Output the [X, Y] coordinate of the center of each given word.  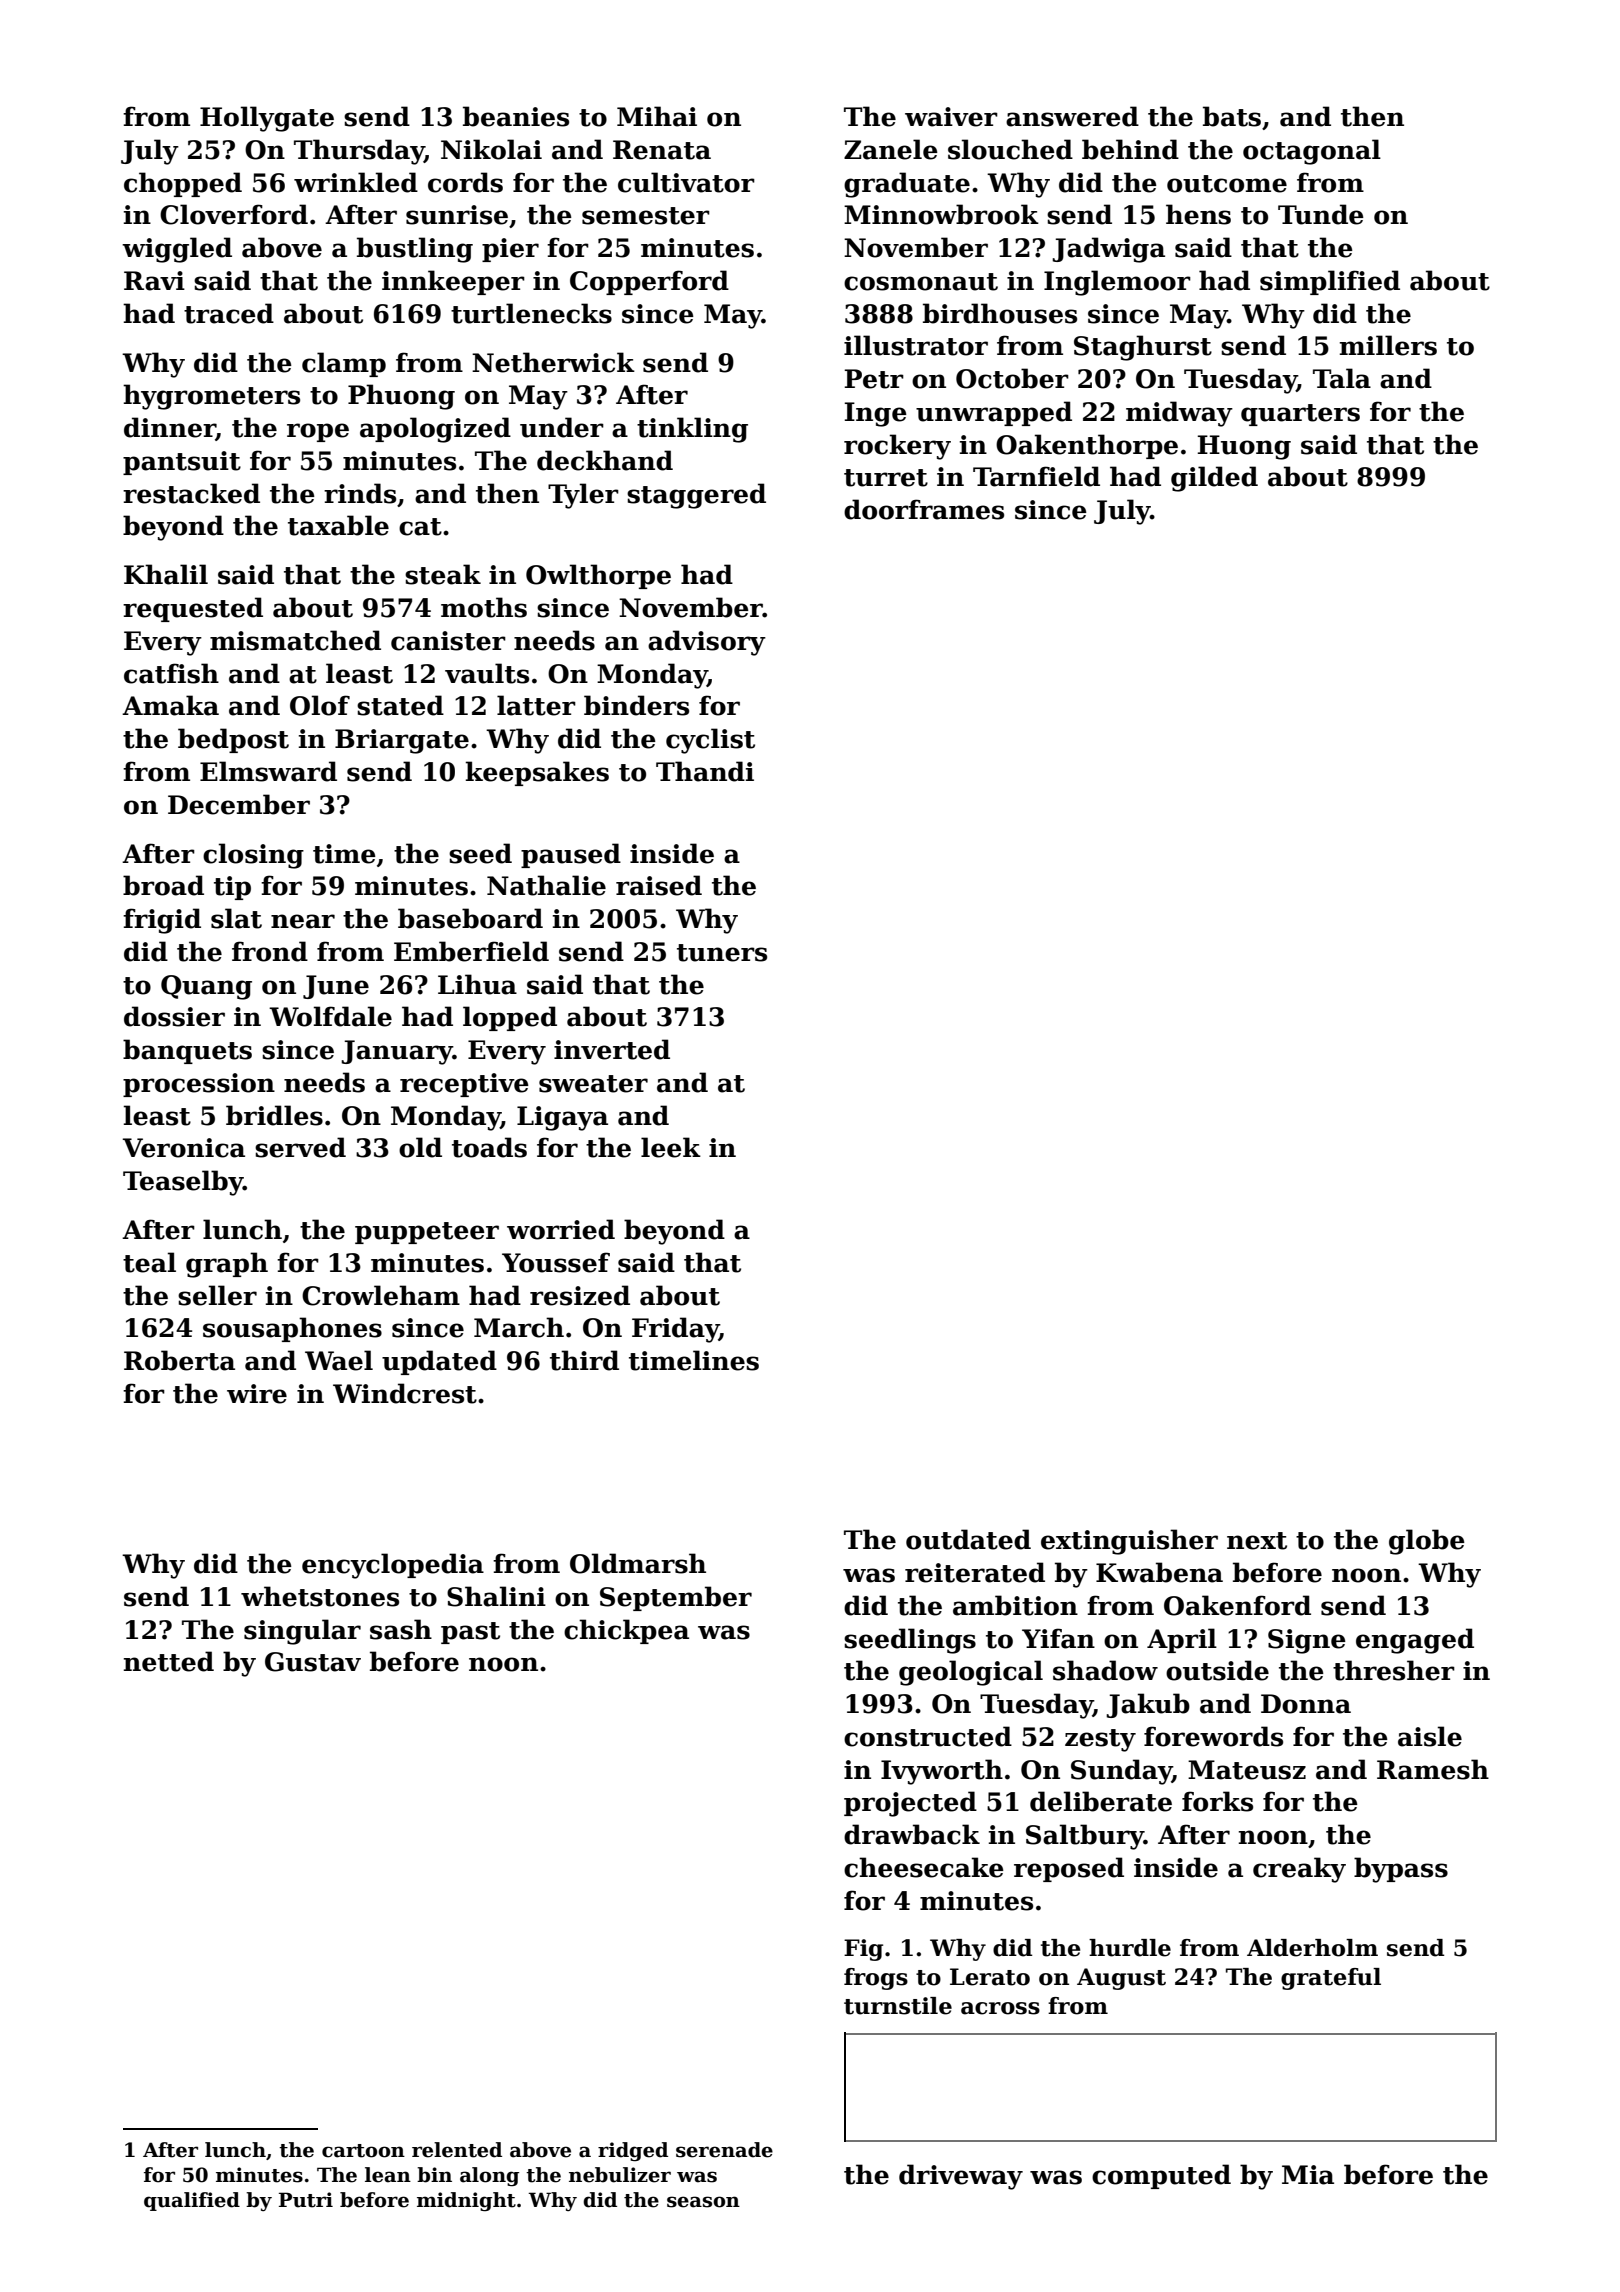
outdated [968, 1539]
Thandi [705, 771]
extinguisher [1129, 1542]
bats [1232, 116]
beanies [516, 116]
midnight [466, 2201]
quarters [1300, 415]
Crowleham [381, 1295]
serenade [724, 2150]
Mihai [657, 116]
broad [163, 885]
